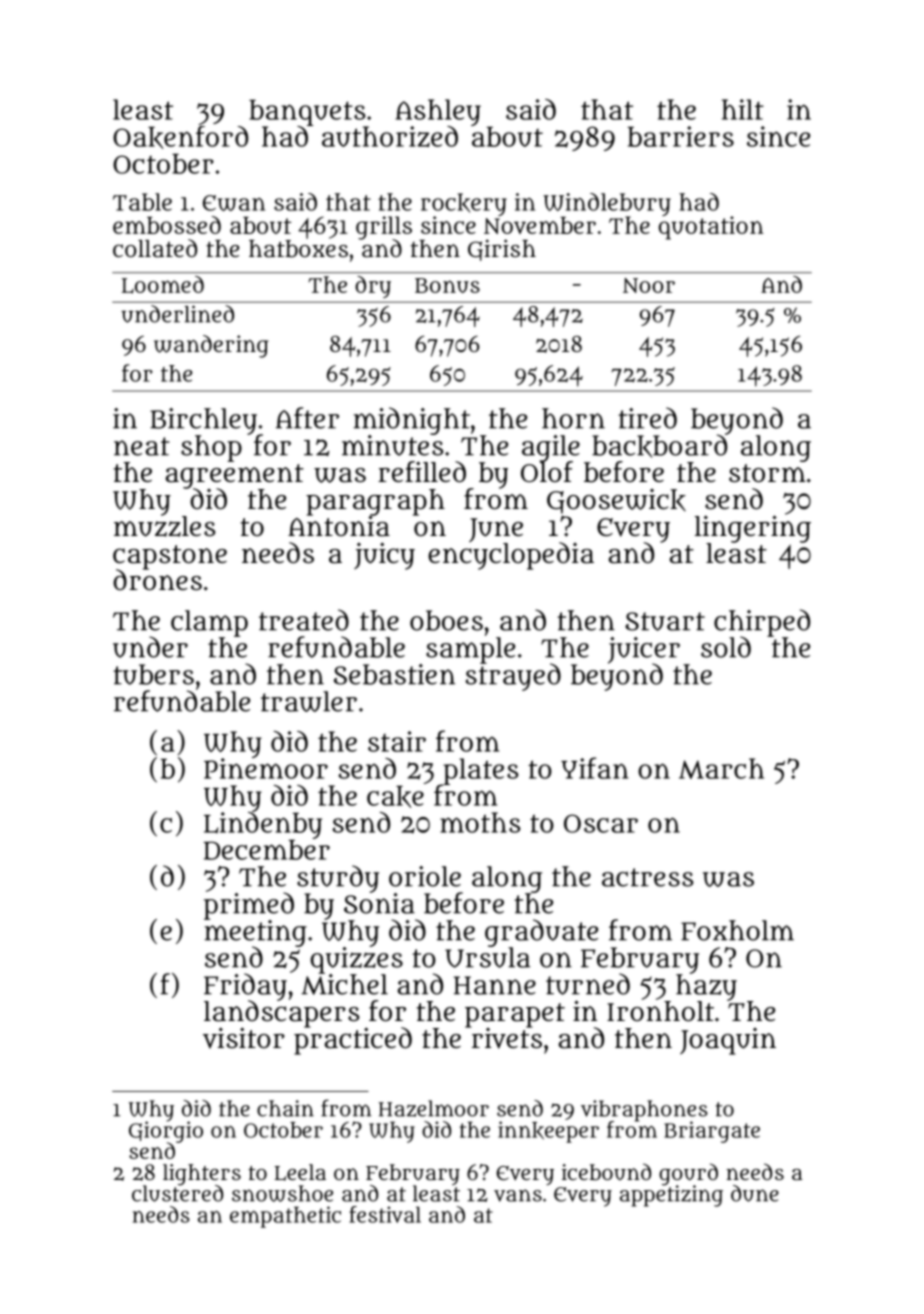 The image size is (924, 1314). What do you see at coordinates (762, 623) in the screenshot?
I see `chirped` at bounding box center [762, 623].
